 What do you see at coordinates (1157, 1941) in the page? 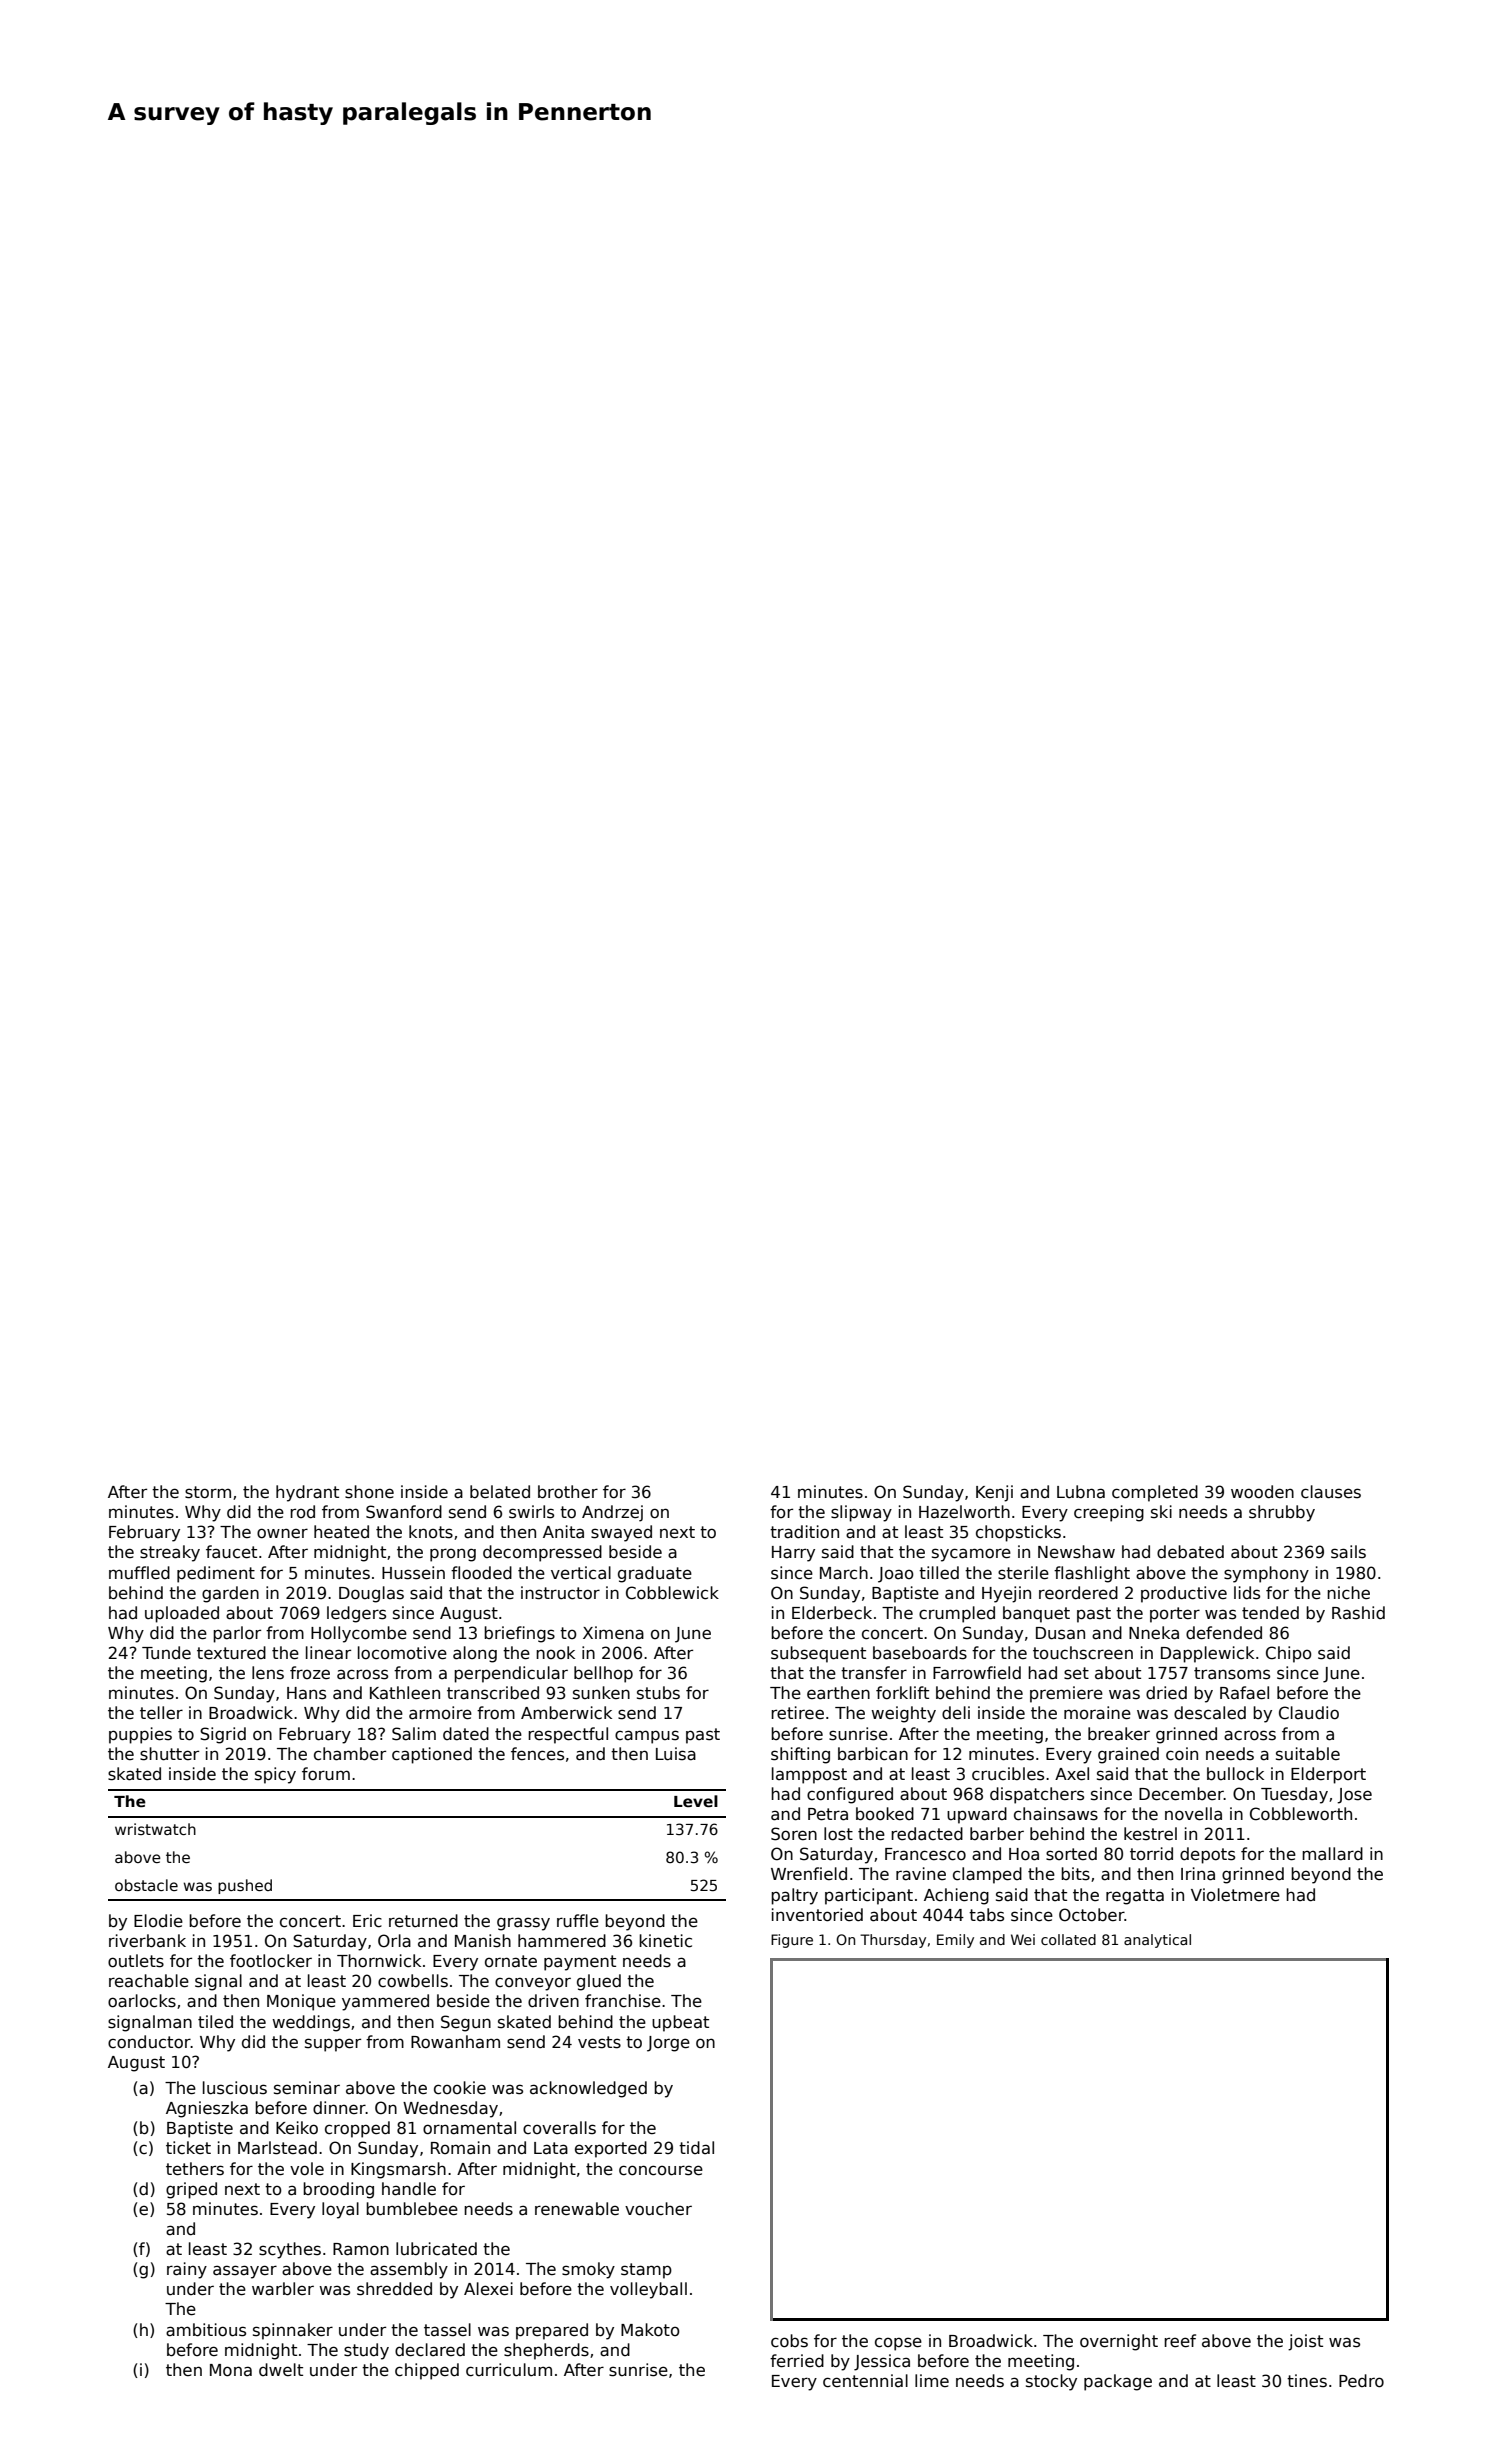
I see `analytical` at bounding box center [1157, 1941].
